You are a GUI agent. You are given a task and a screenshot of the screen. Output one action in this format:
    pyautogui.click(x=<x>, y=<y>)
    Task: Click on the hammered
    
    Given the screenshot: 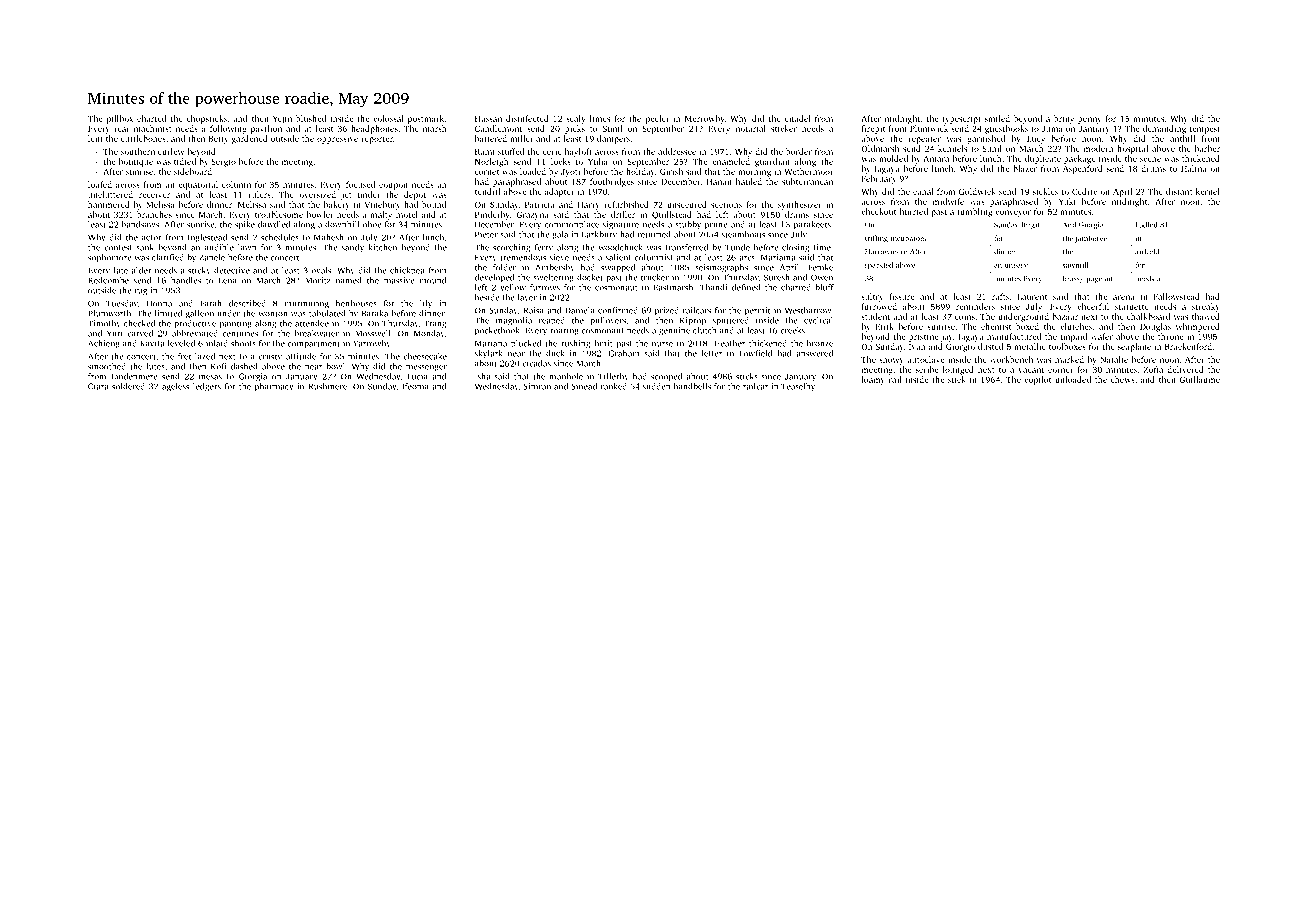 What is the action you would take?
    pyautogui.click(x=109, y=204)
